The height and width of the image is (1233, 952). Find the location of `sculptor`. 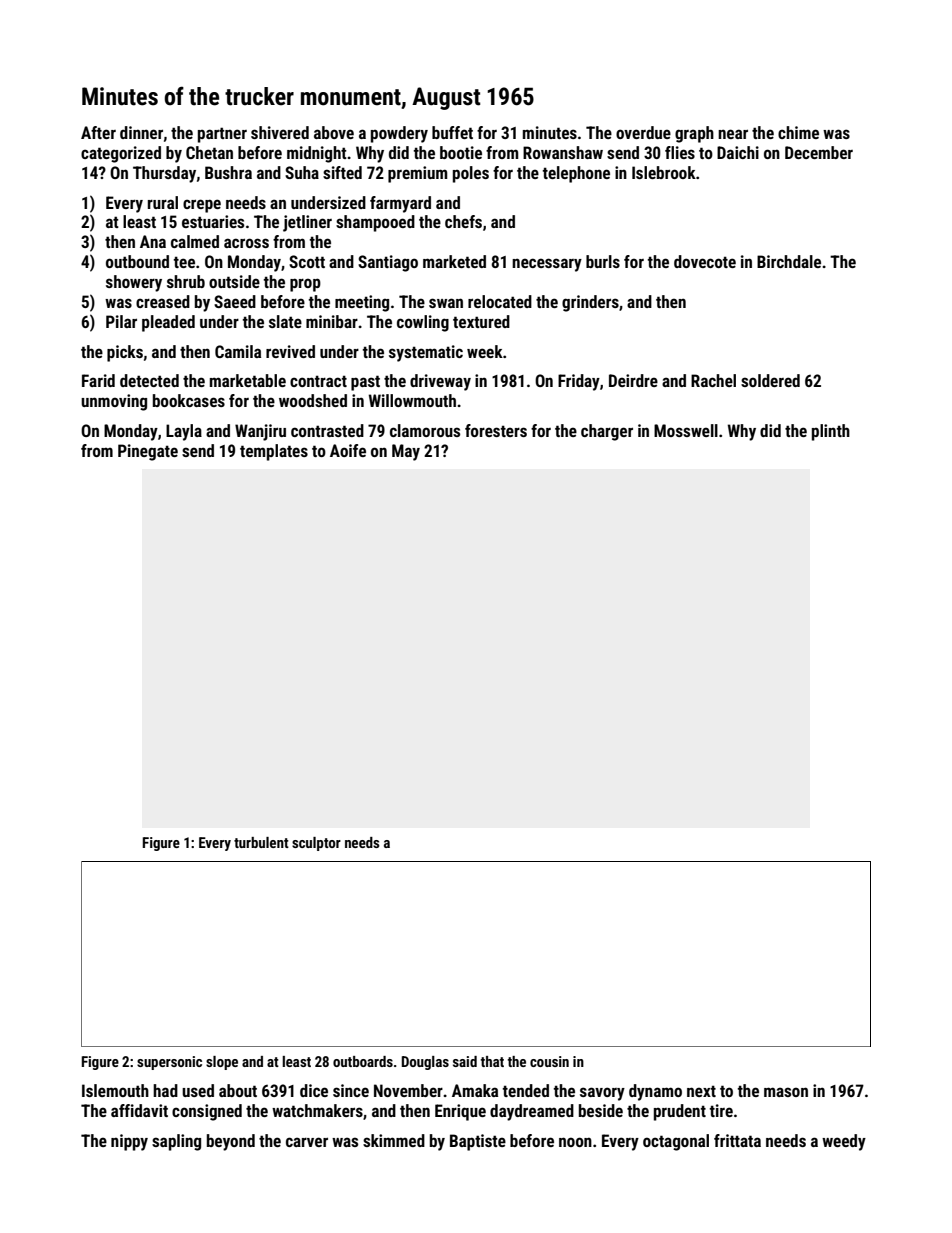

sculptor is located at coordinates (316, 844).
